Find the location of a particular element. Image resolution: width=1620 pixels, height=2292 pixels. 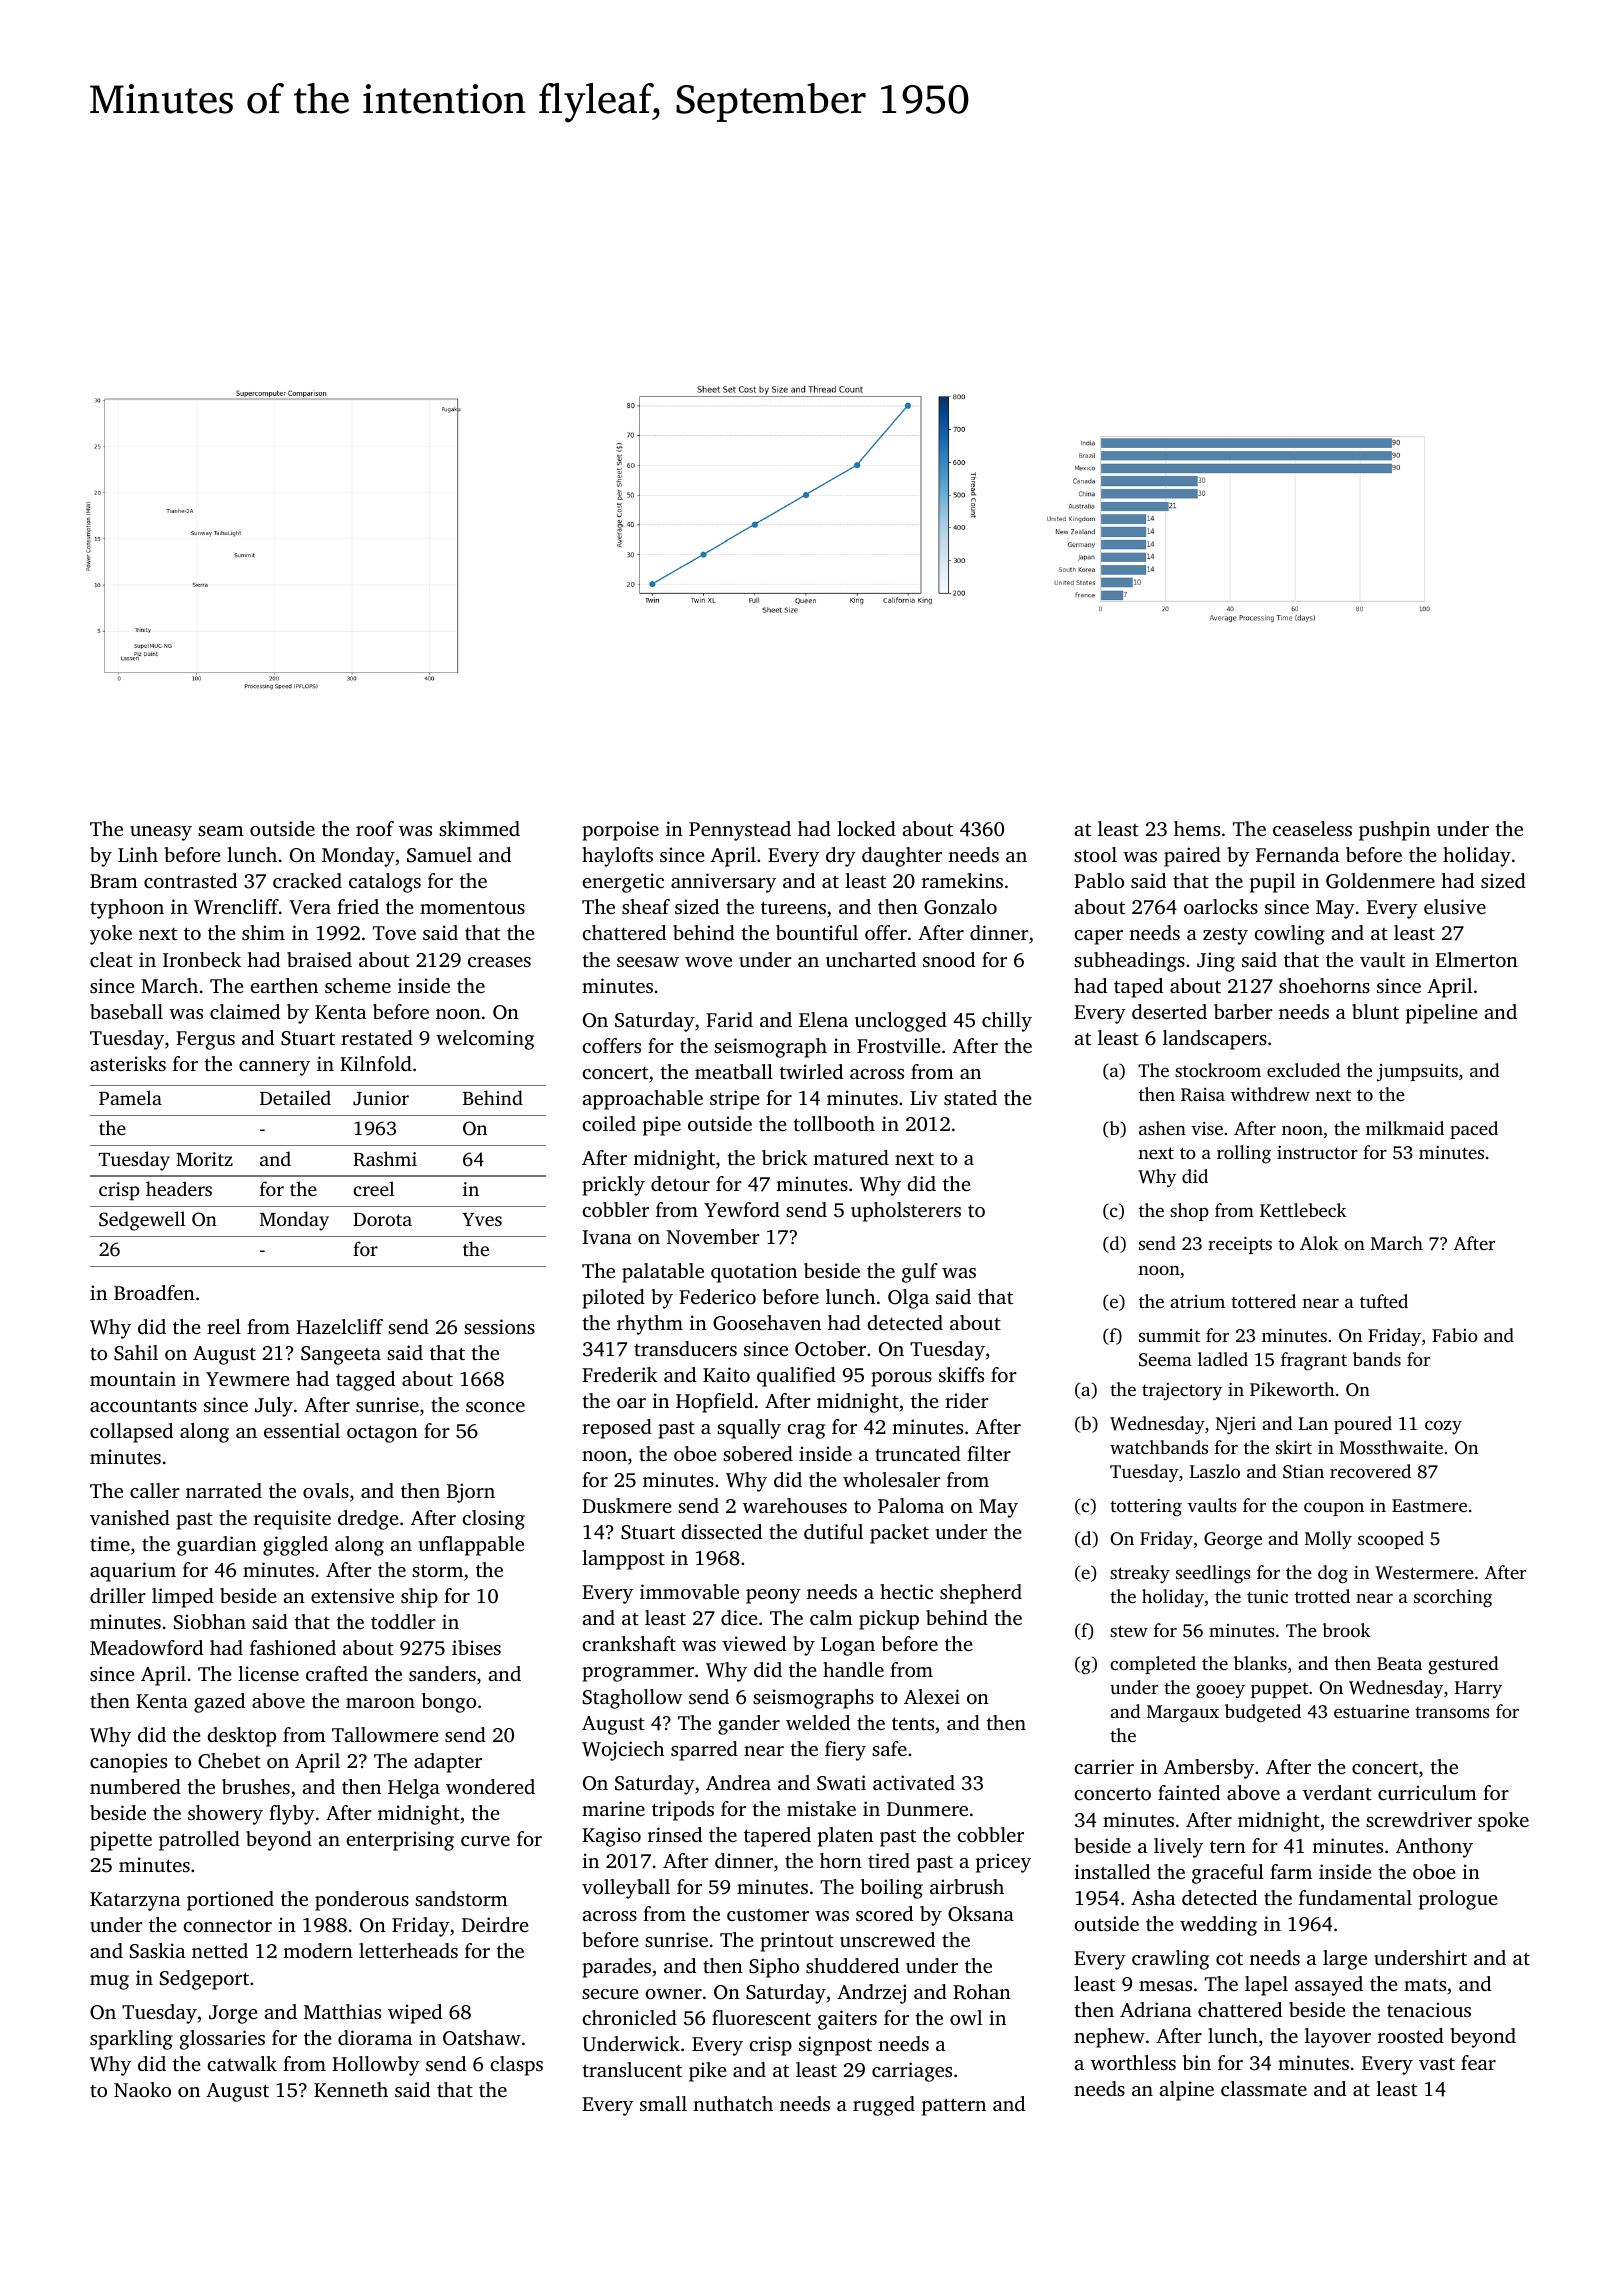

tagged is located at coordinates (365, 1381).
